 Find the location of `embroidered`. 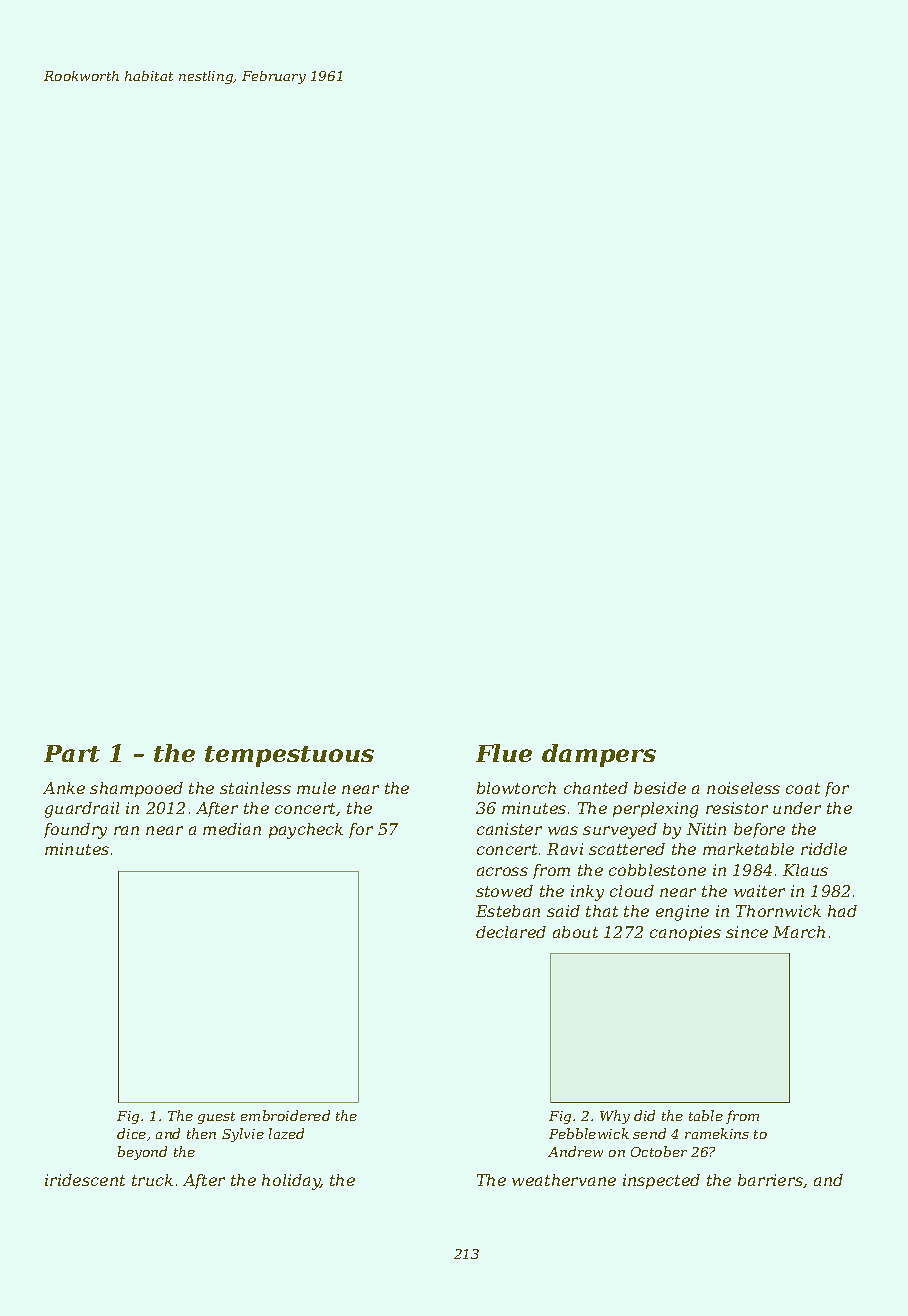

embroidered is located at coordinates (285, 1115).
